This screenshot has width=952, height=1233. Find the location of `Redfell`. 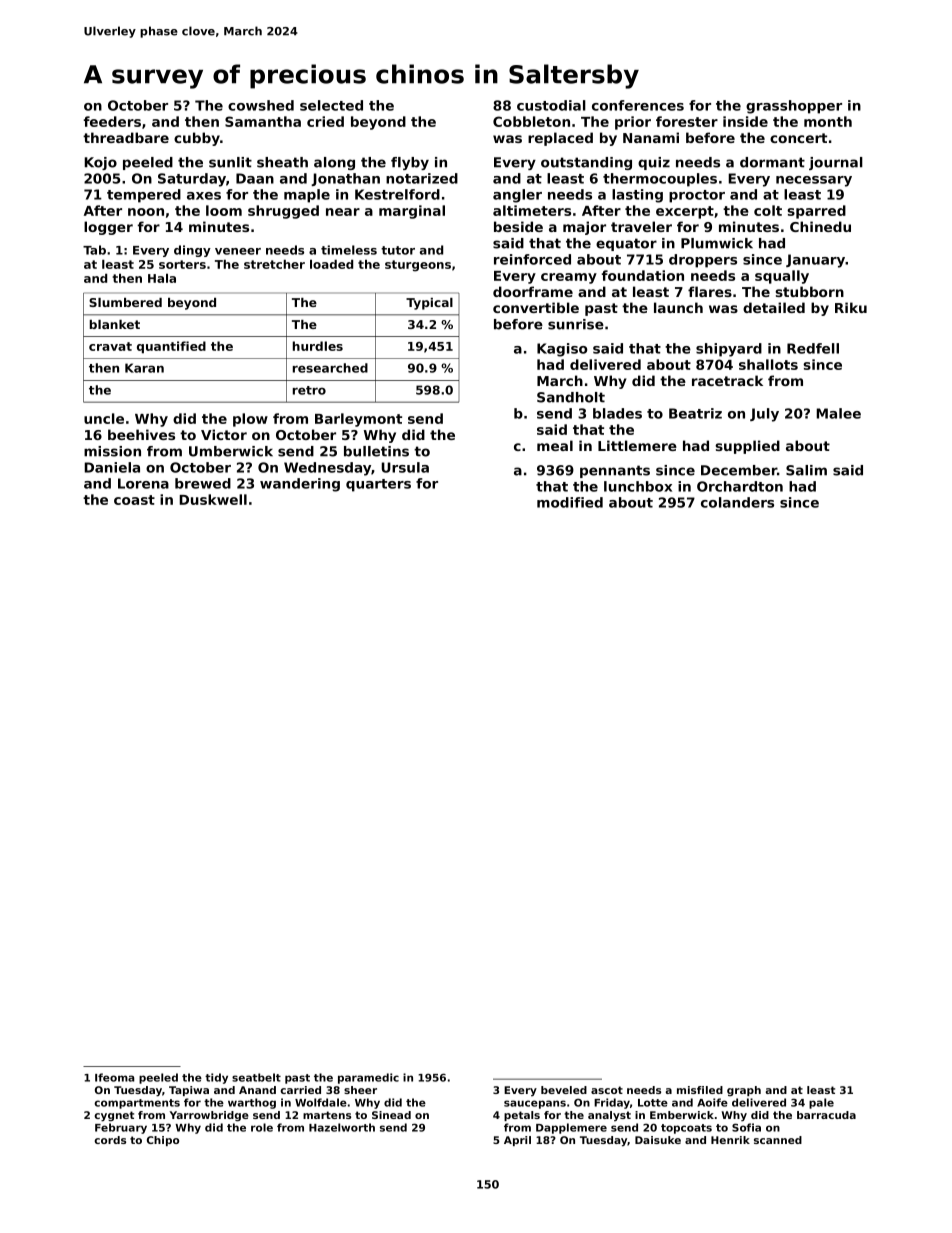

Redfell is located at coordinates (813, 348).
